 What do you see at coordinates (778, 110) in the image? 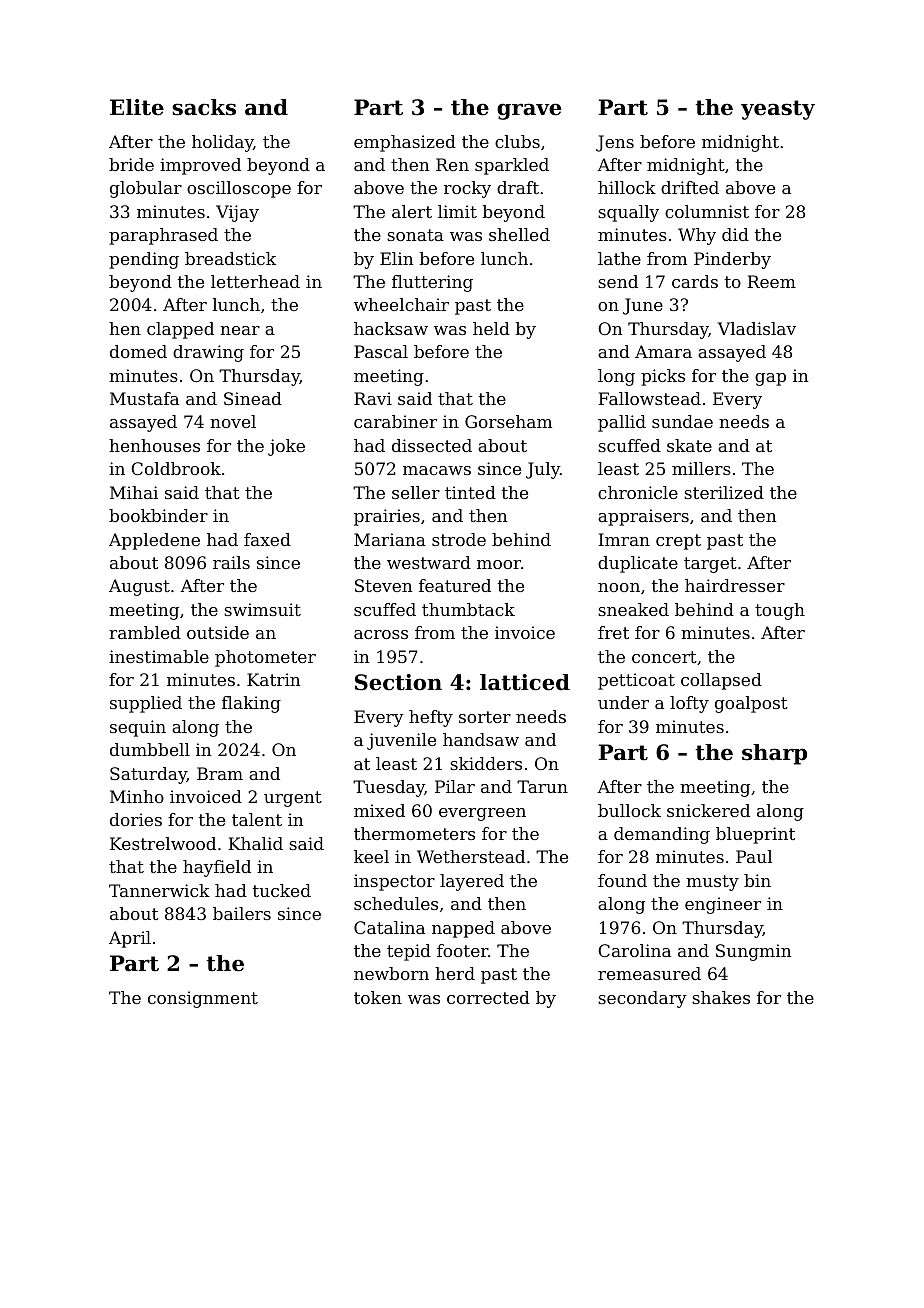
I see `yeasty` at bounding box center [778, 110].
